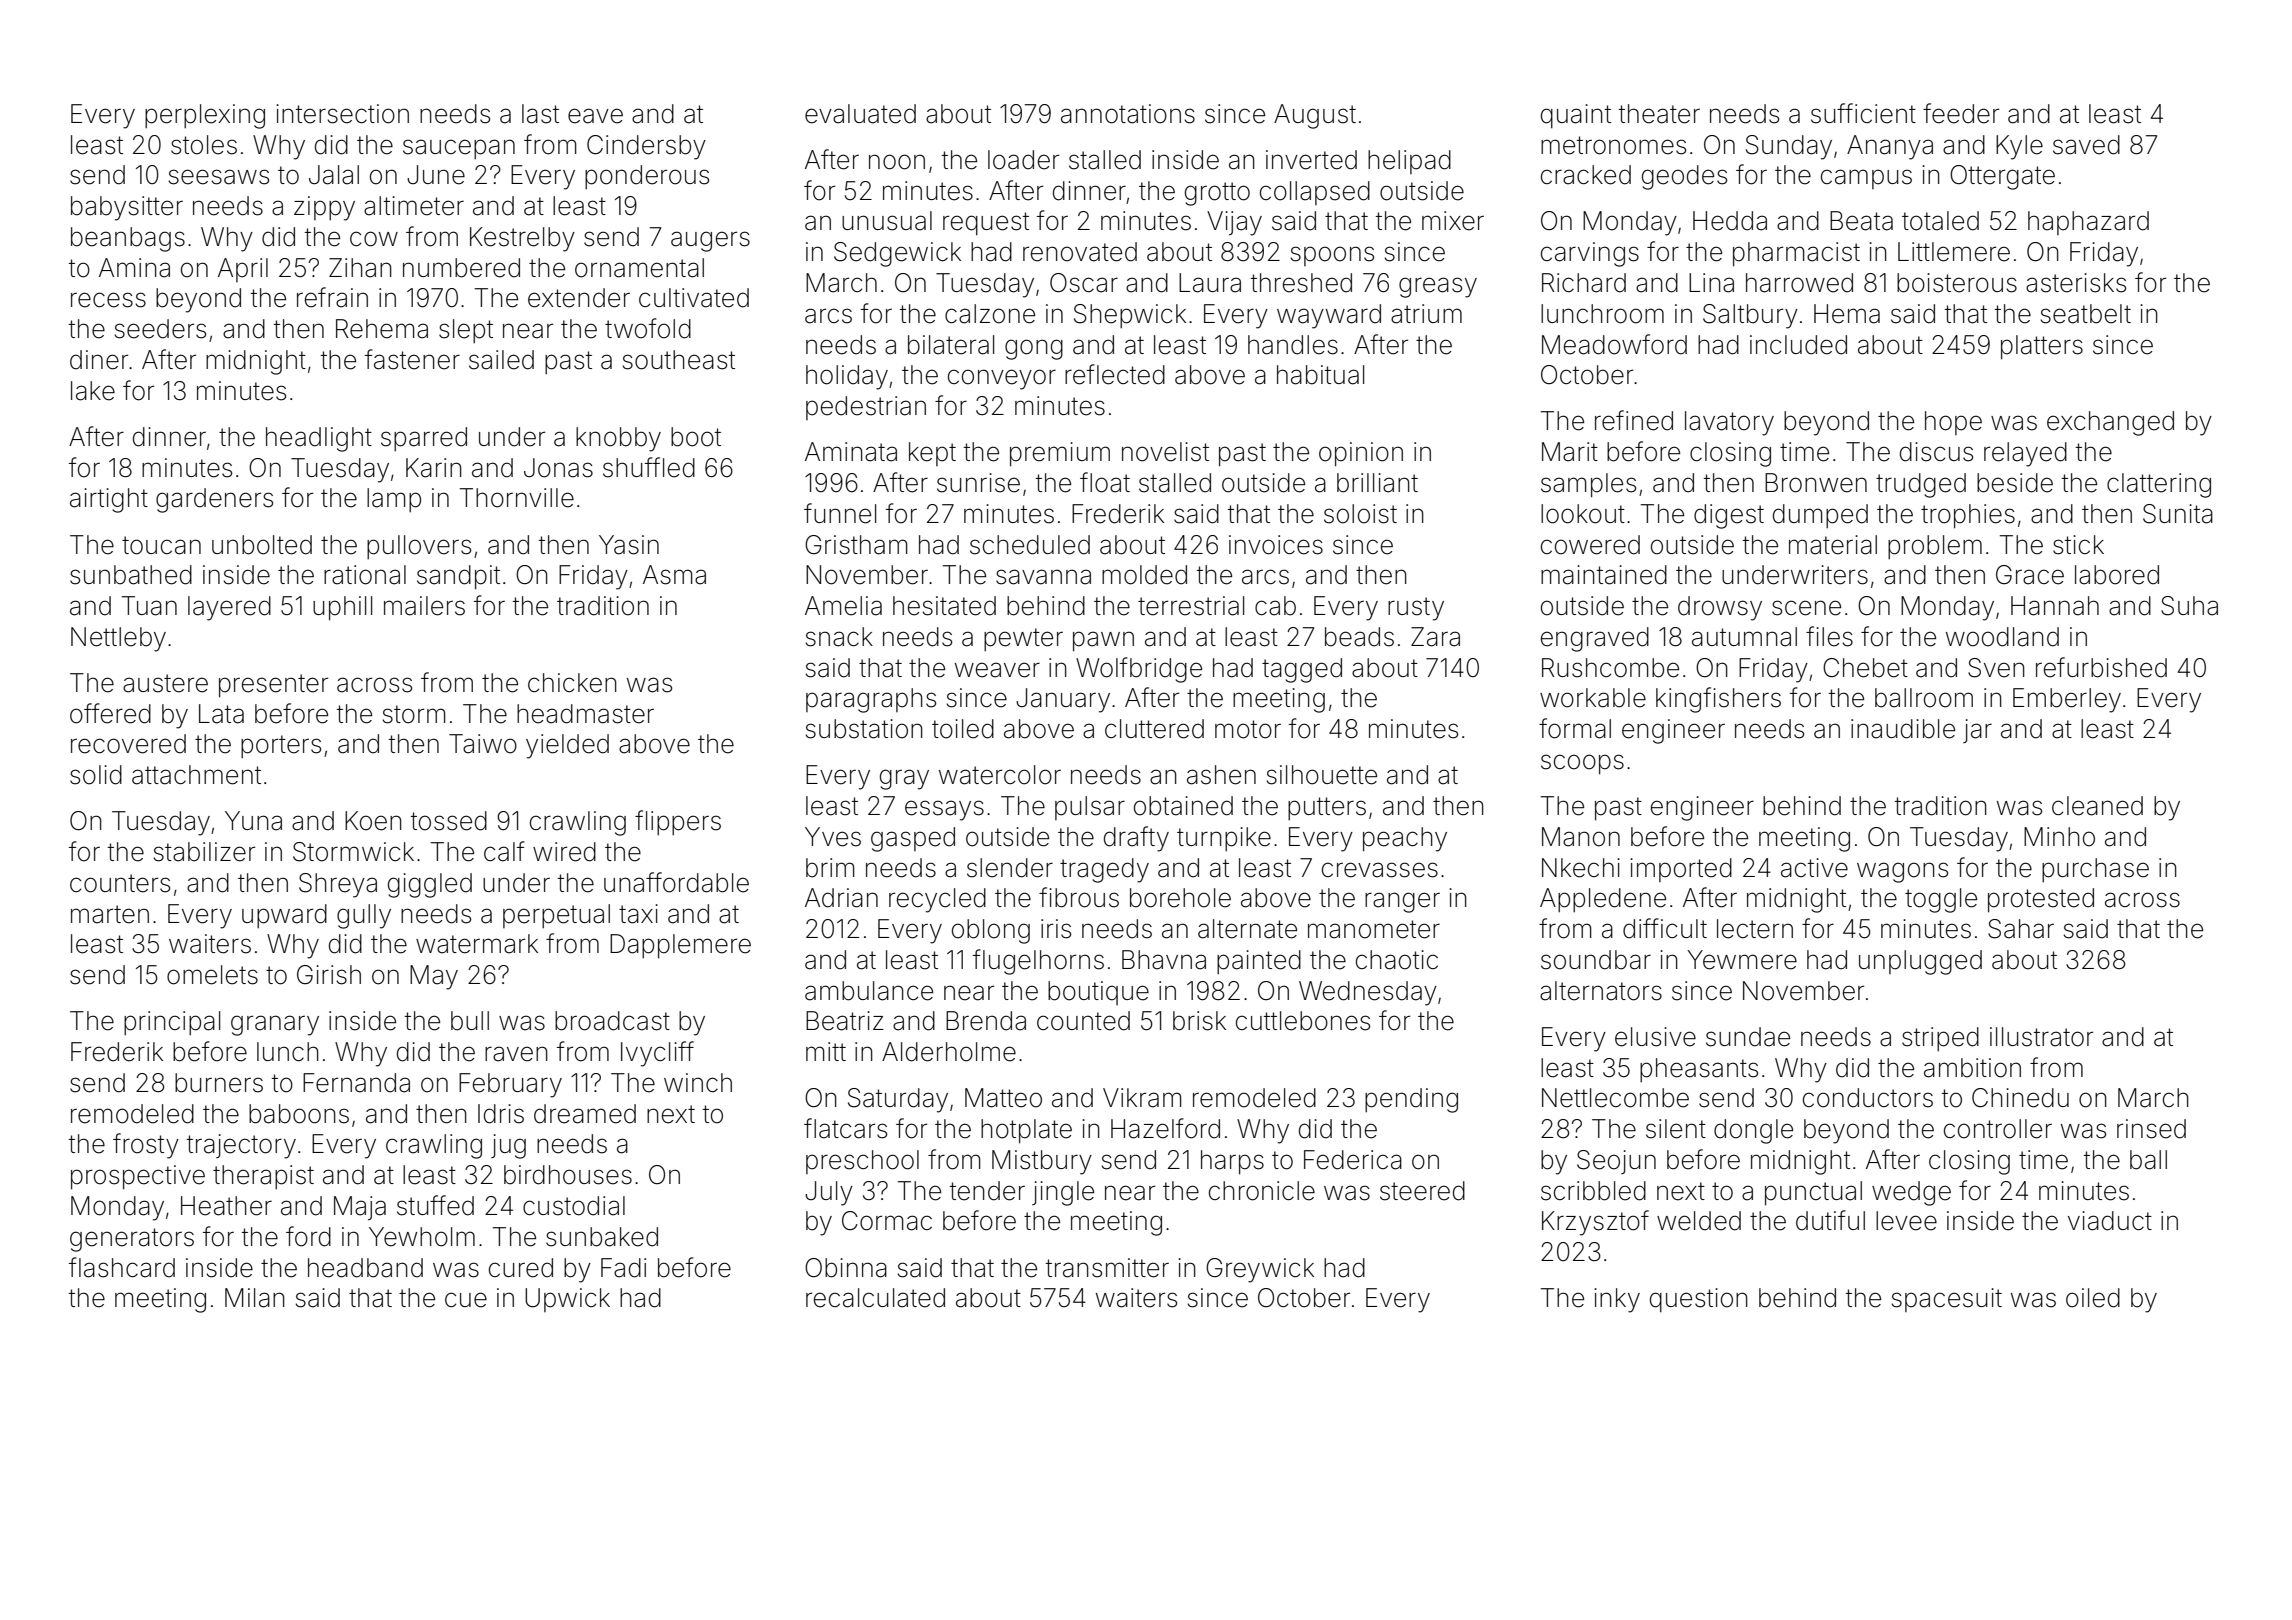 This document has height=1620, width=2292. I want to click on perplexing, so click(205, 116).
